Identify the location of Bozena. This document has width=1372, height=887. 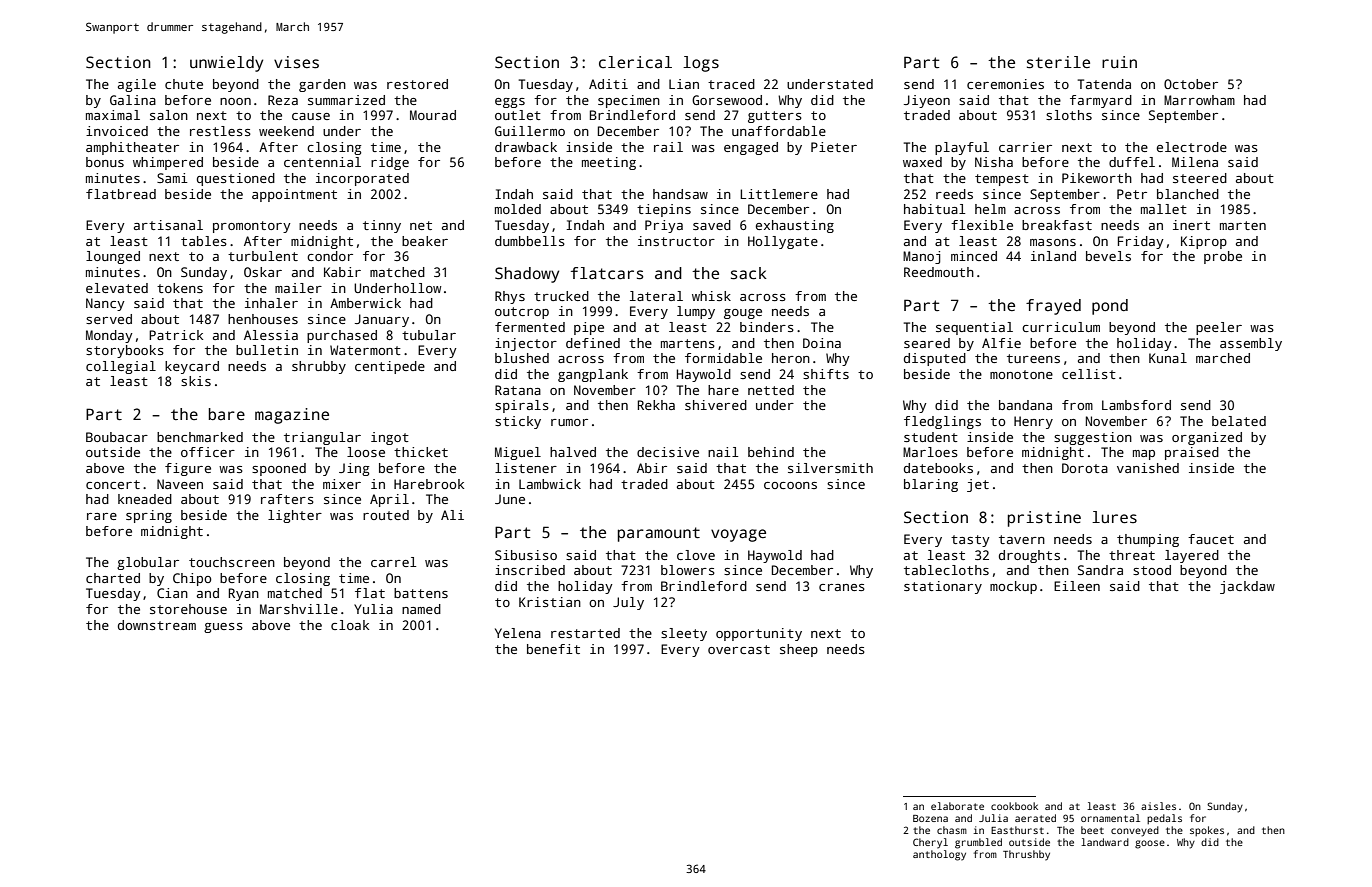
(930, 818).
